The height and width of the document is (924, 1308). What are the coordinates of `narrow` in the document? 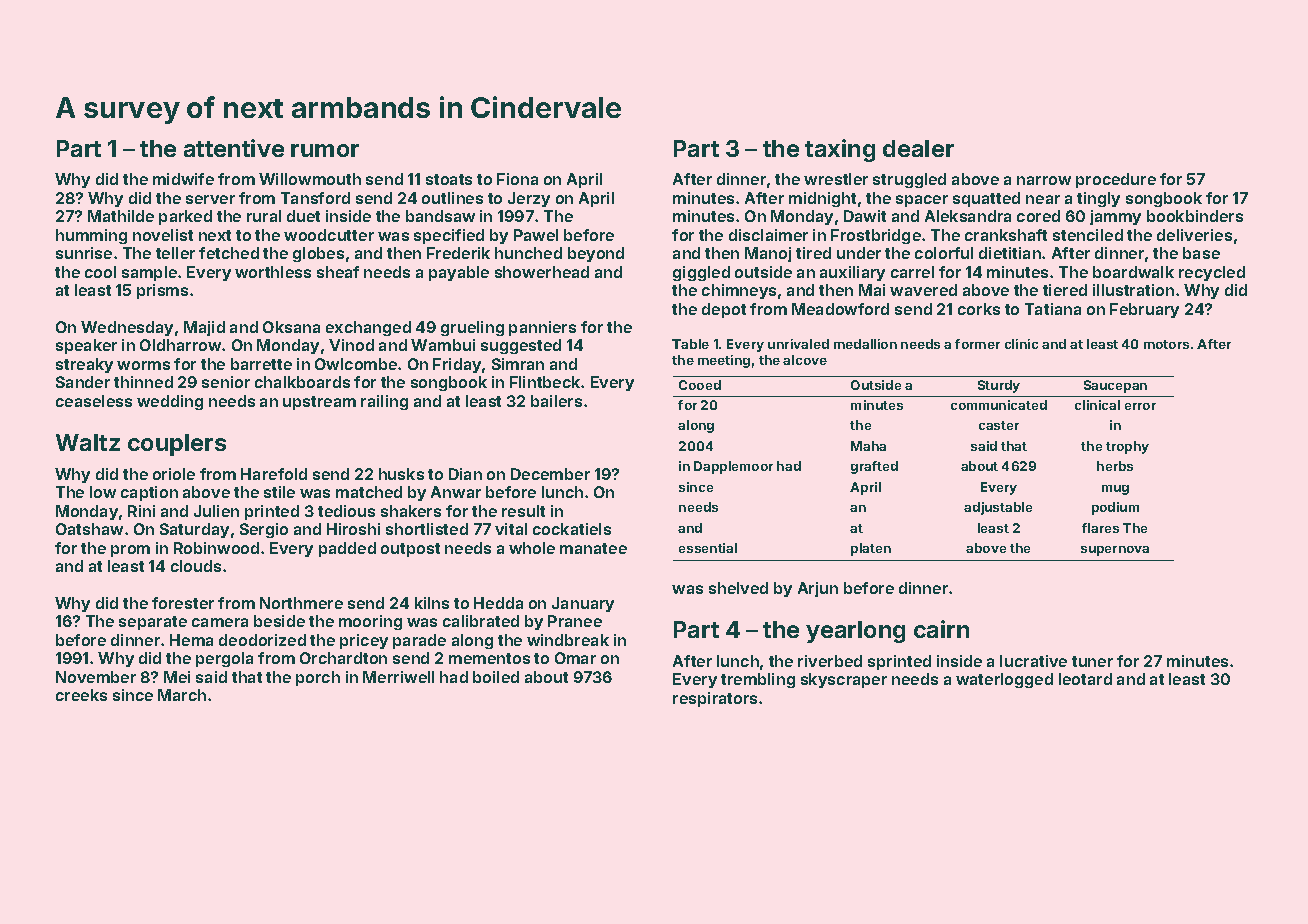 It's located at (1044, 180).
